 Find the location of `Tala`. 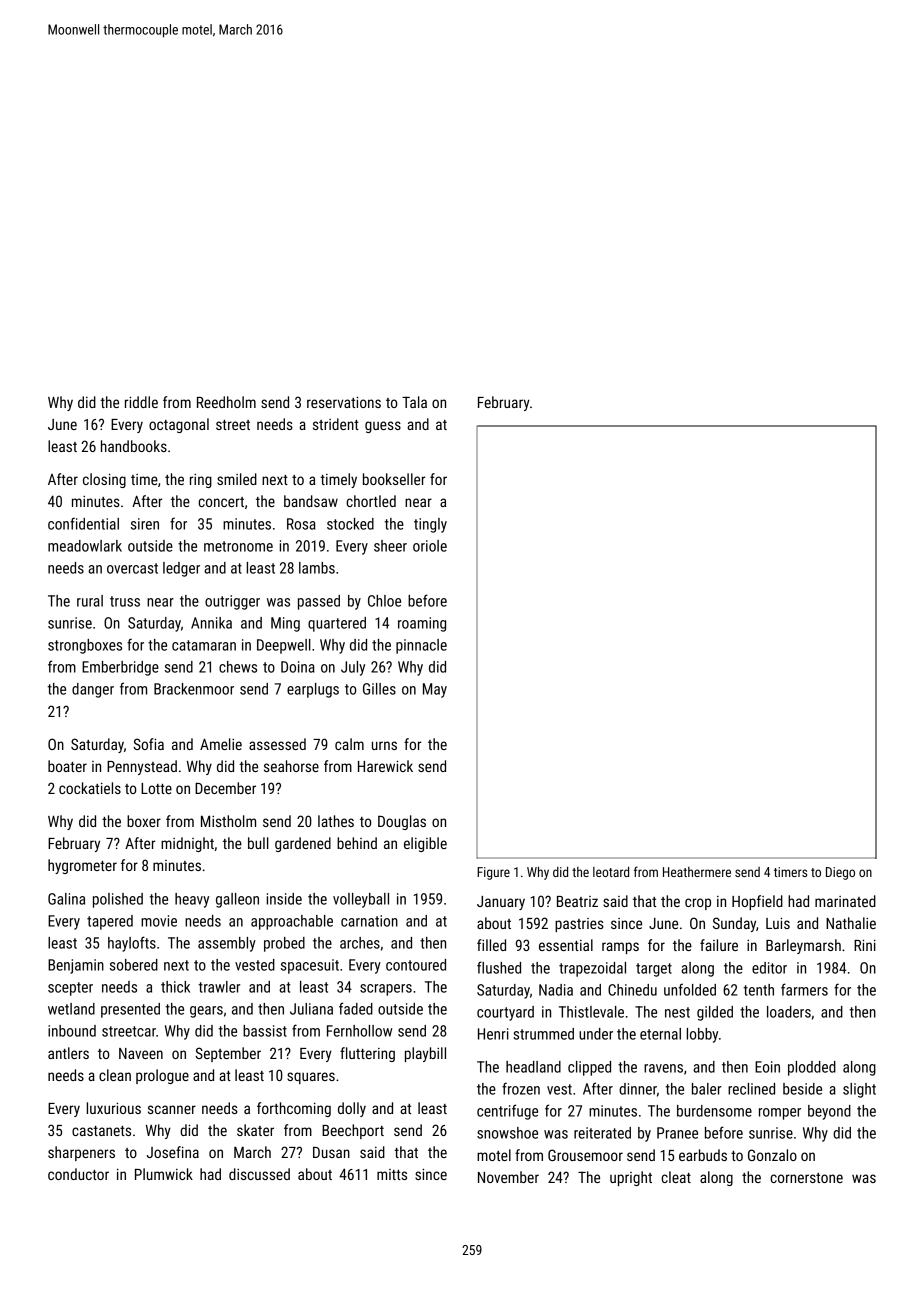

Tala is located at coordinates (414, 402).
